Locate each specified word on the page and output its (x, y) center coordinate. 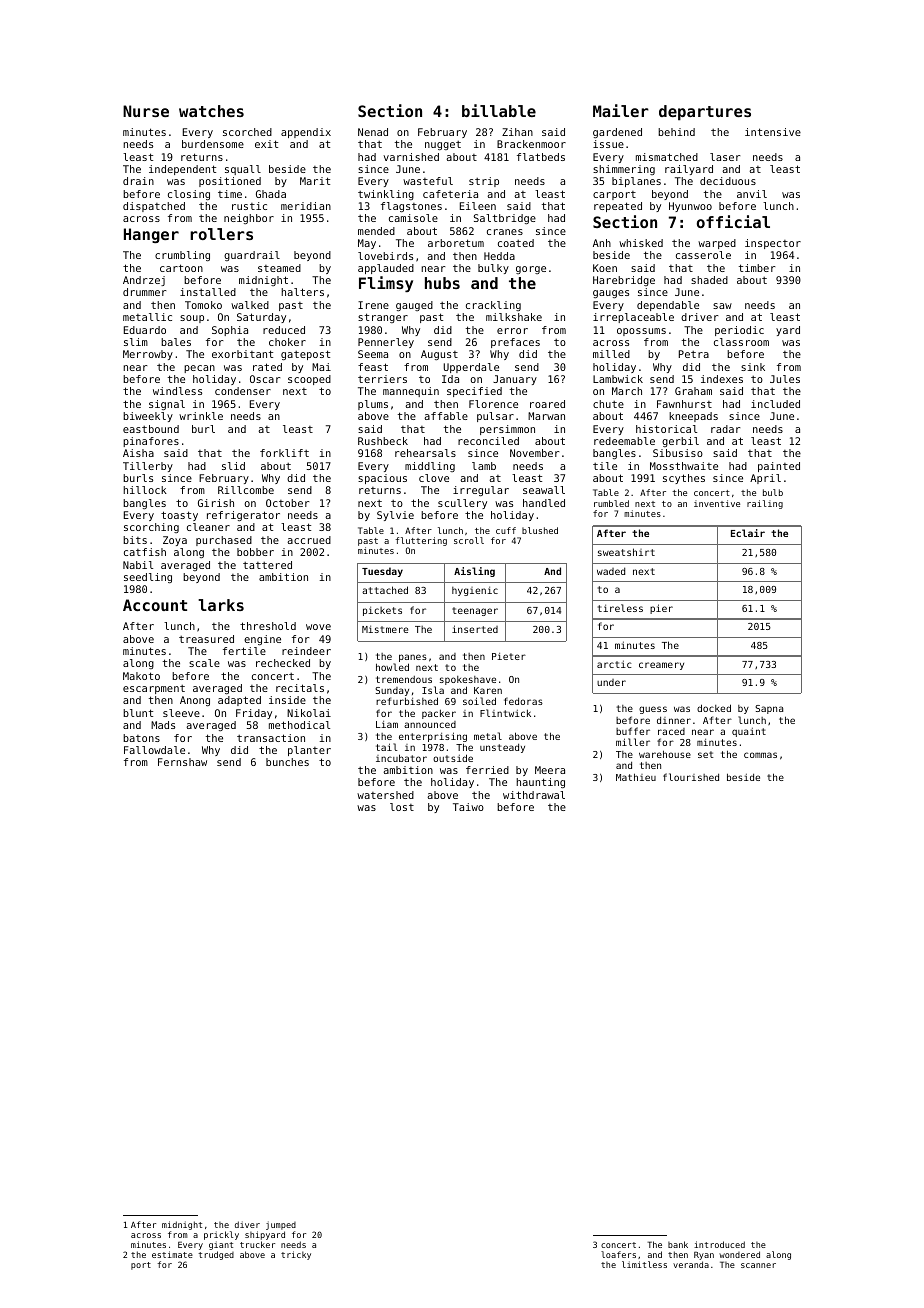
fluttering (421, 541)
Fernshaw (182, 762)
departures (705, 113)
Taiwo (468, 807)
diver (247, 1224)
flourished (691, 777)
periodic (739, 331)
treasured (206, 639)
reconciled (488, 441)
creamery (661, 666)
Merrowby (148, 355)
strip (484, 182)
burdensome (213, 144)
